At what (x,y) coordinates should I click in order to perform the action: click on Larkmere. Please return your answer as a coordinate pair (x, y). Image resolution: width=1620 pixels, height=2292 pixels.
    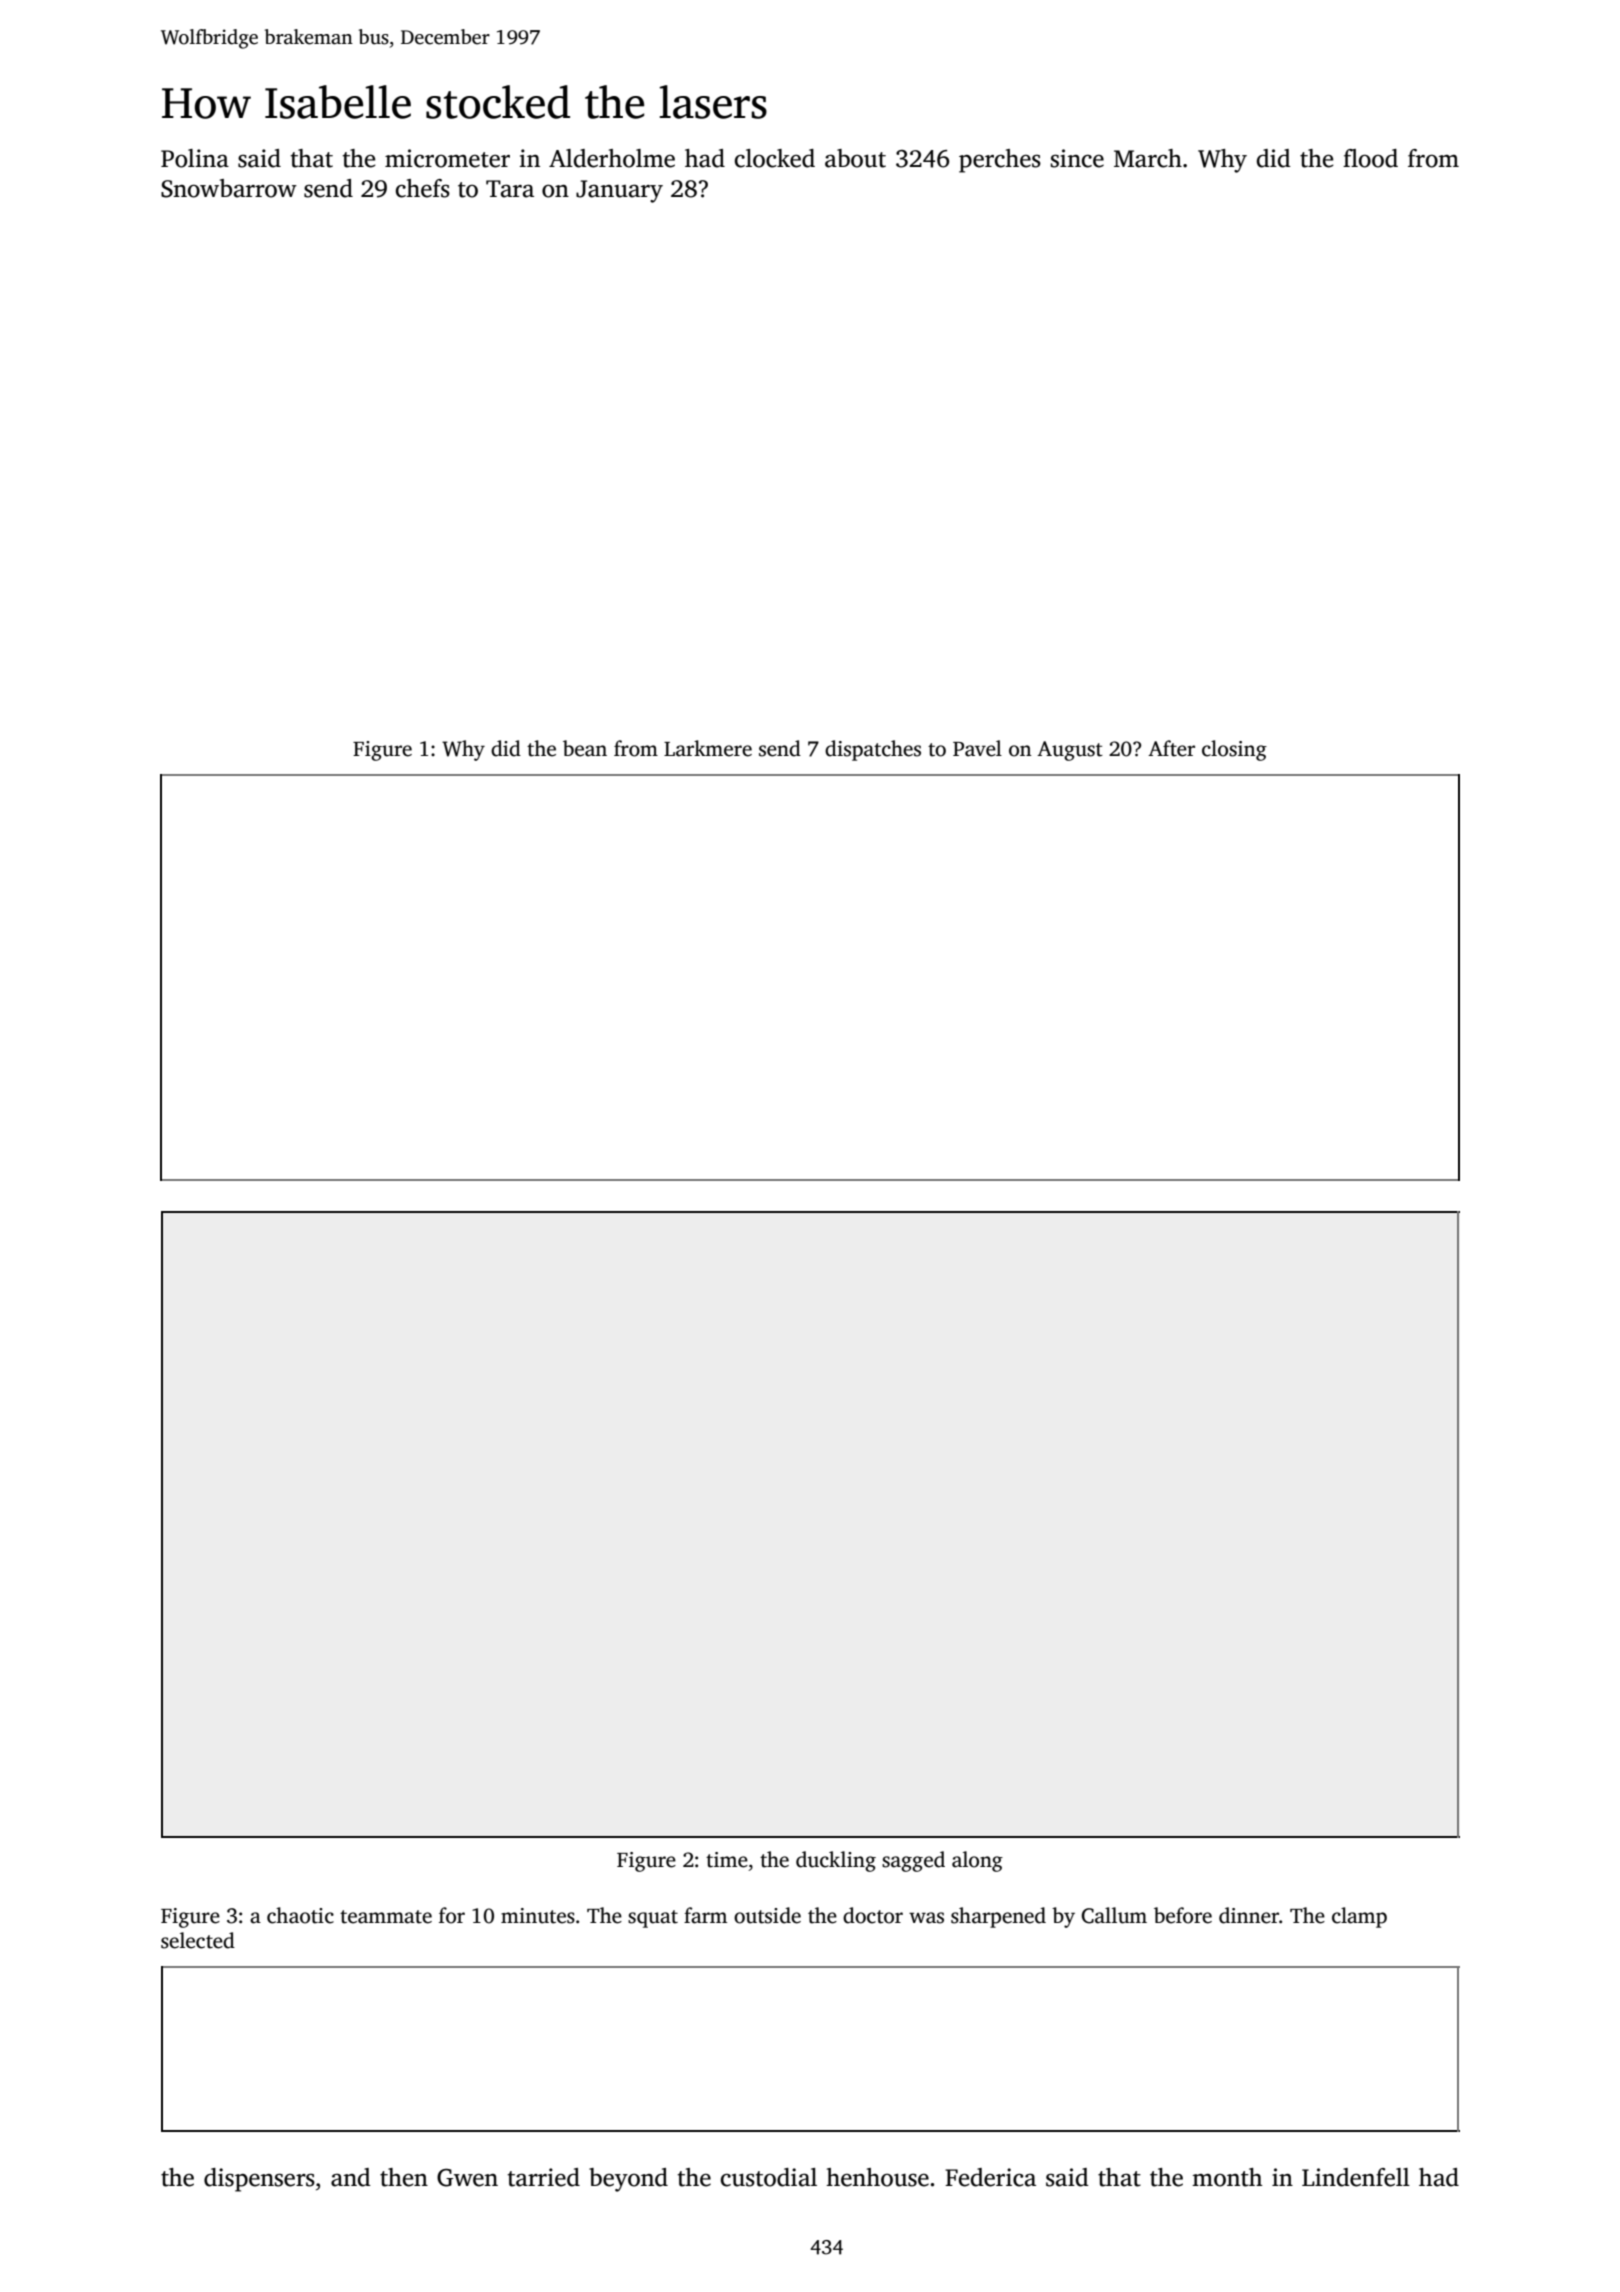
    Looking at the image, I should click on (708, 748).
